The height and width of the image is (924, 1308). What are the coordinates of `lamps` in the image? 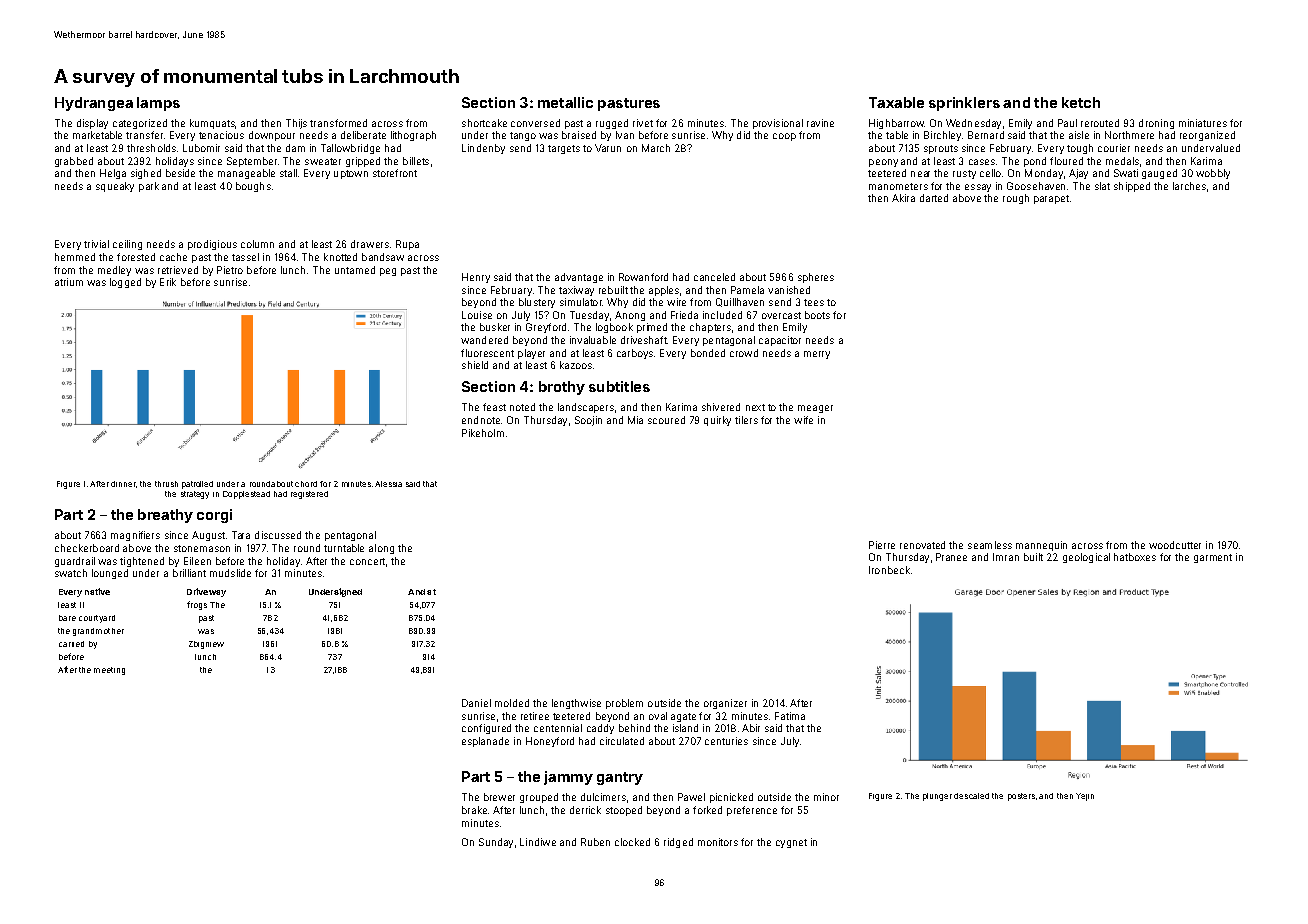 It's located at (158, 104).
